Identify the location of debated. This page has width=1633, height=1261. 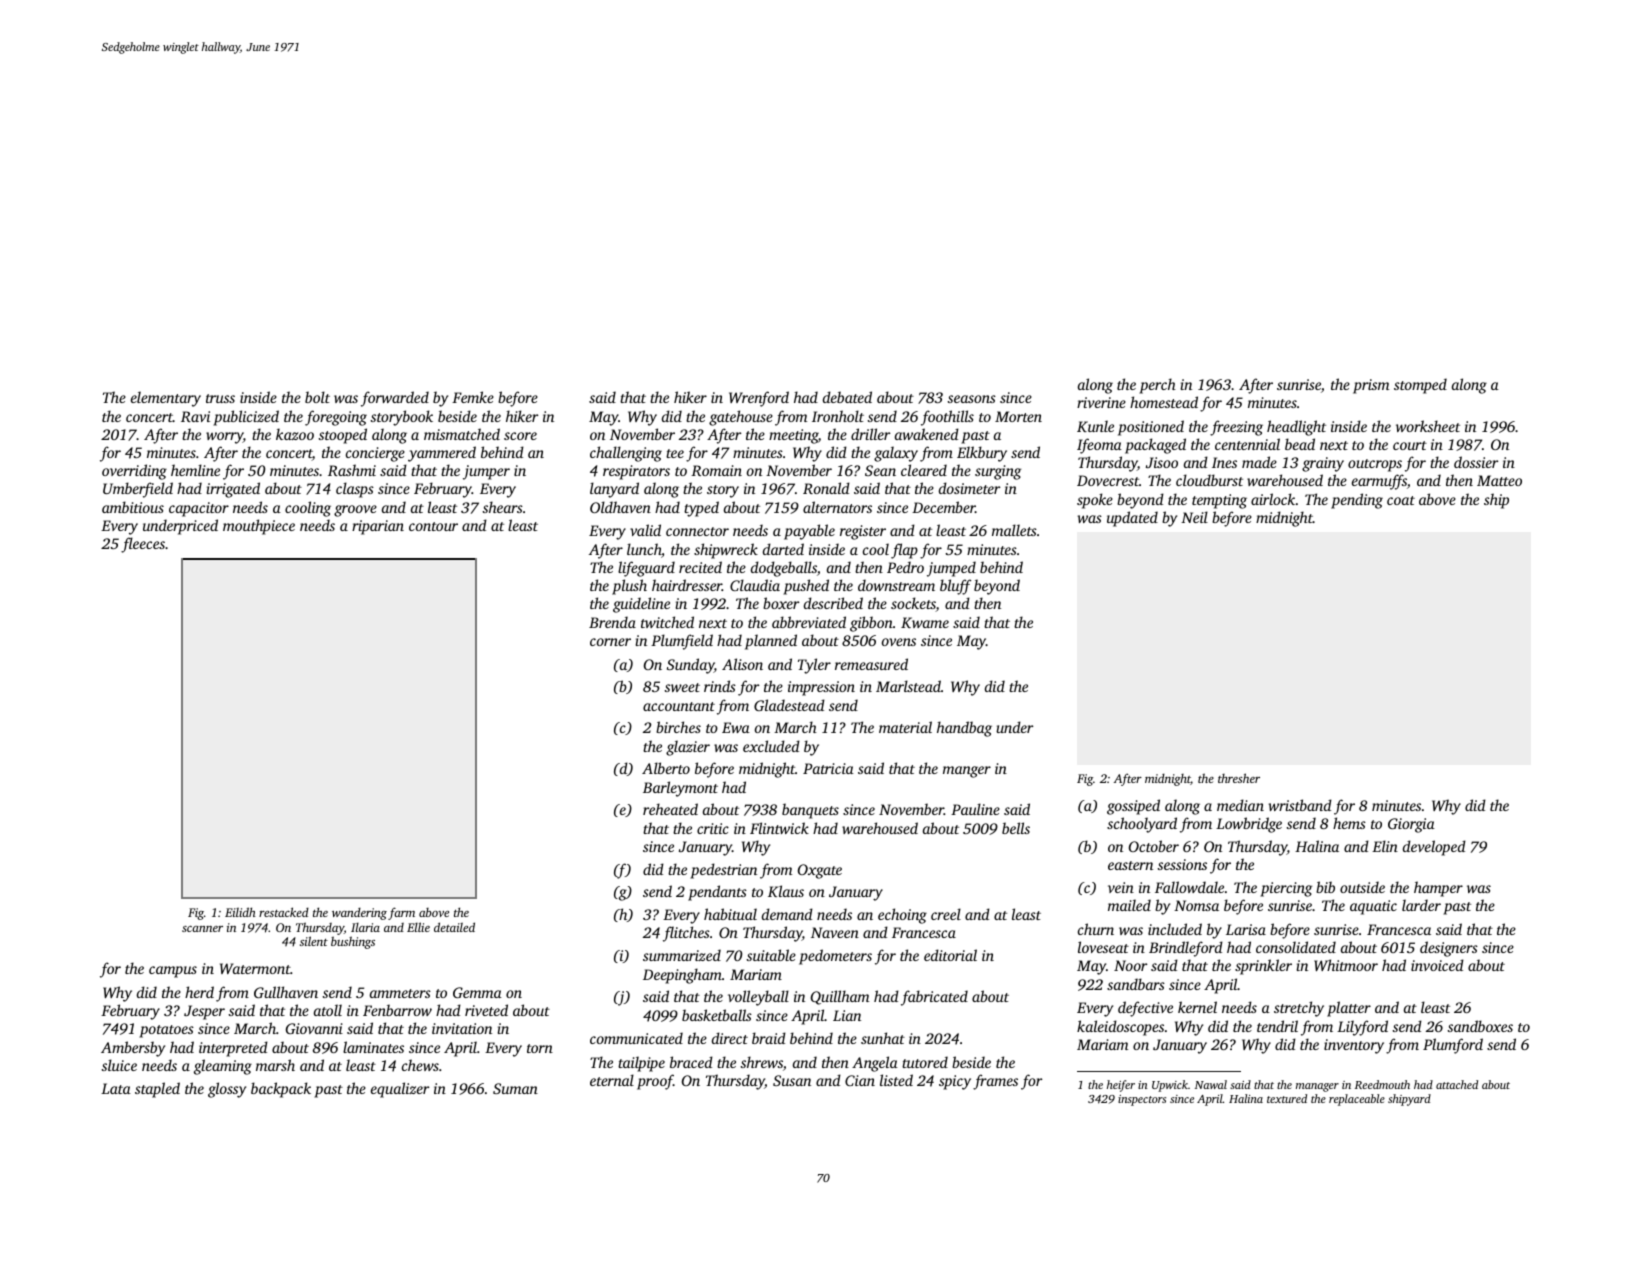
(847, 397).
